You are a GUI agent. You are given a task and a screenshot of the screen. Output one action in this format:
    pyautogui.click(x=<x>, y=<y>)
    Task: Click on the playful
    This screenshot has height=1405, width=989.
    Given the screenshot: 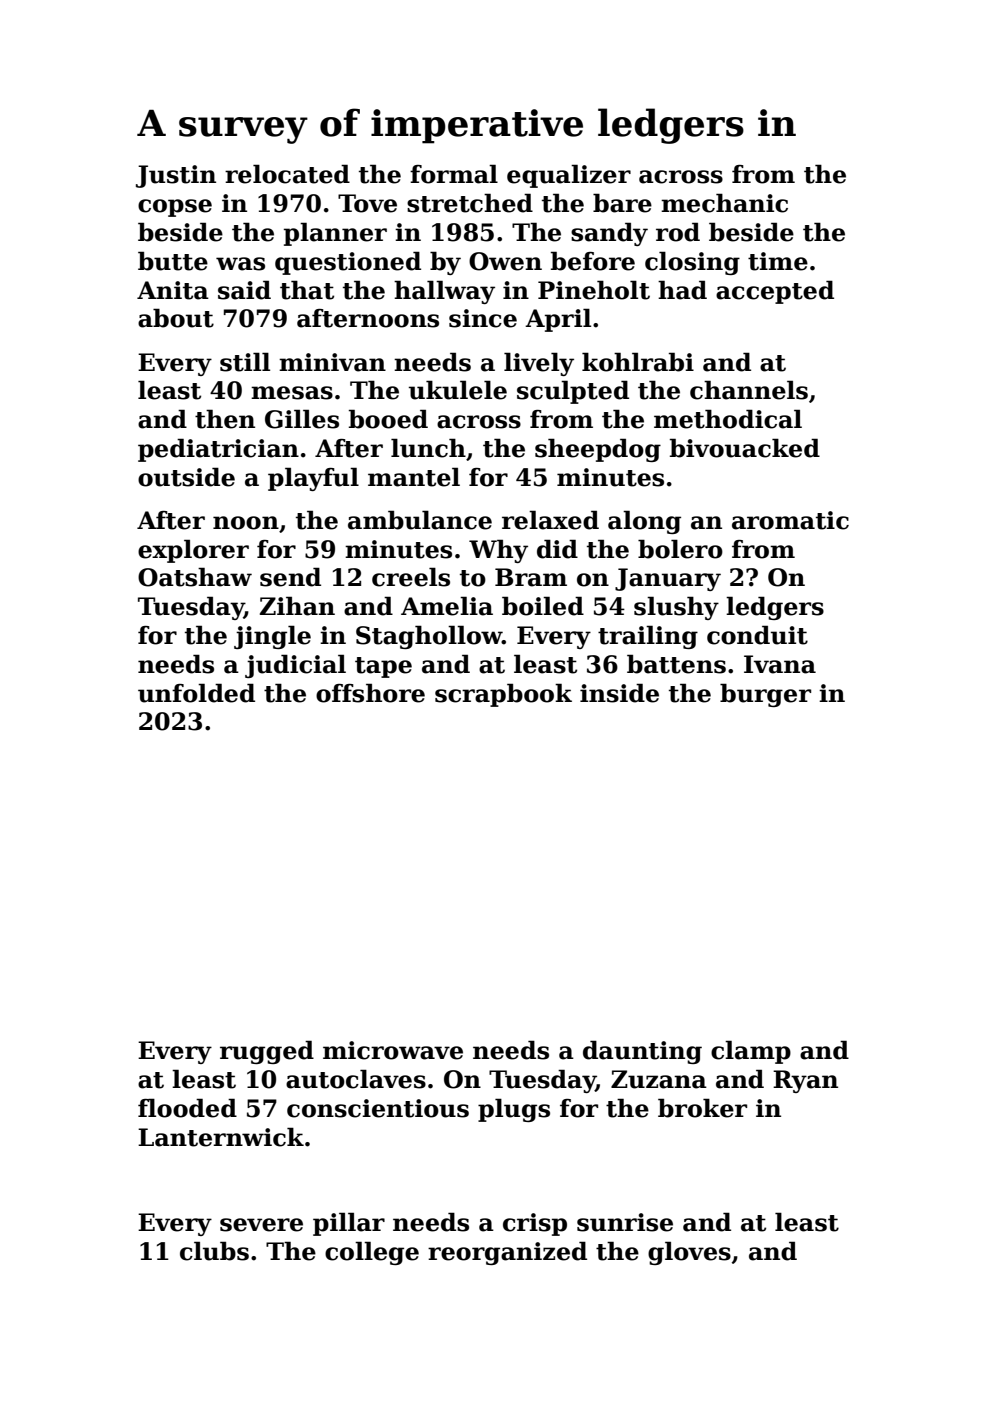 What is the action you would take?
    pyautogui.click(x=313, y=479)
